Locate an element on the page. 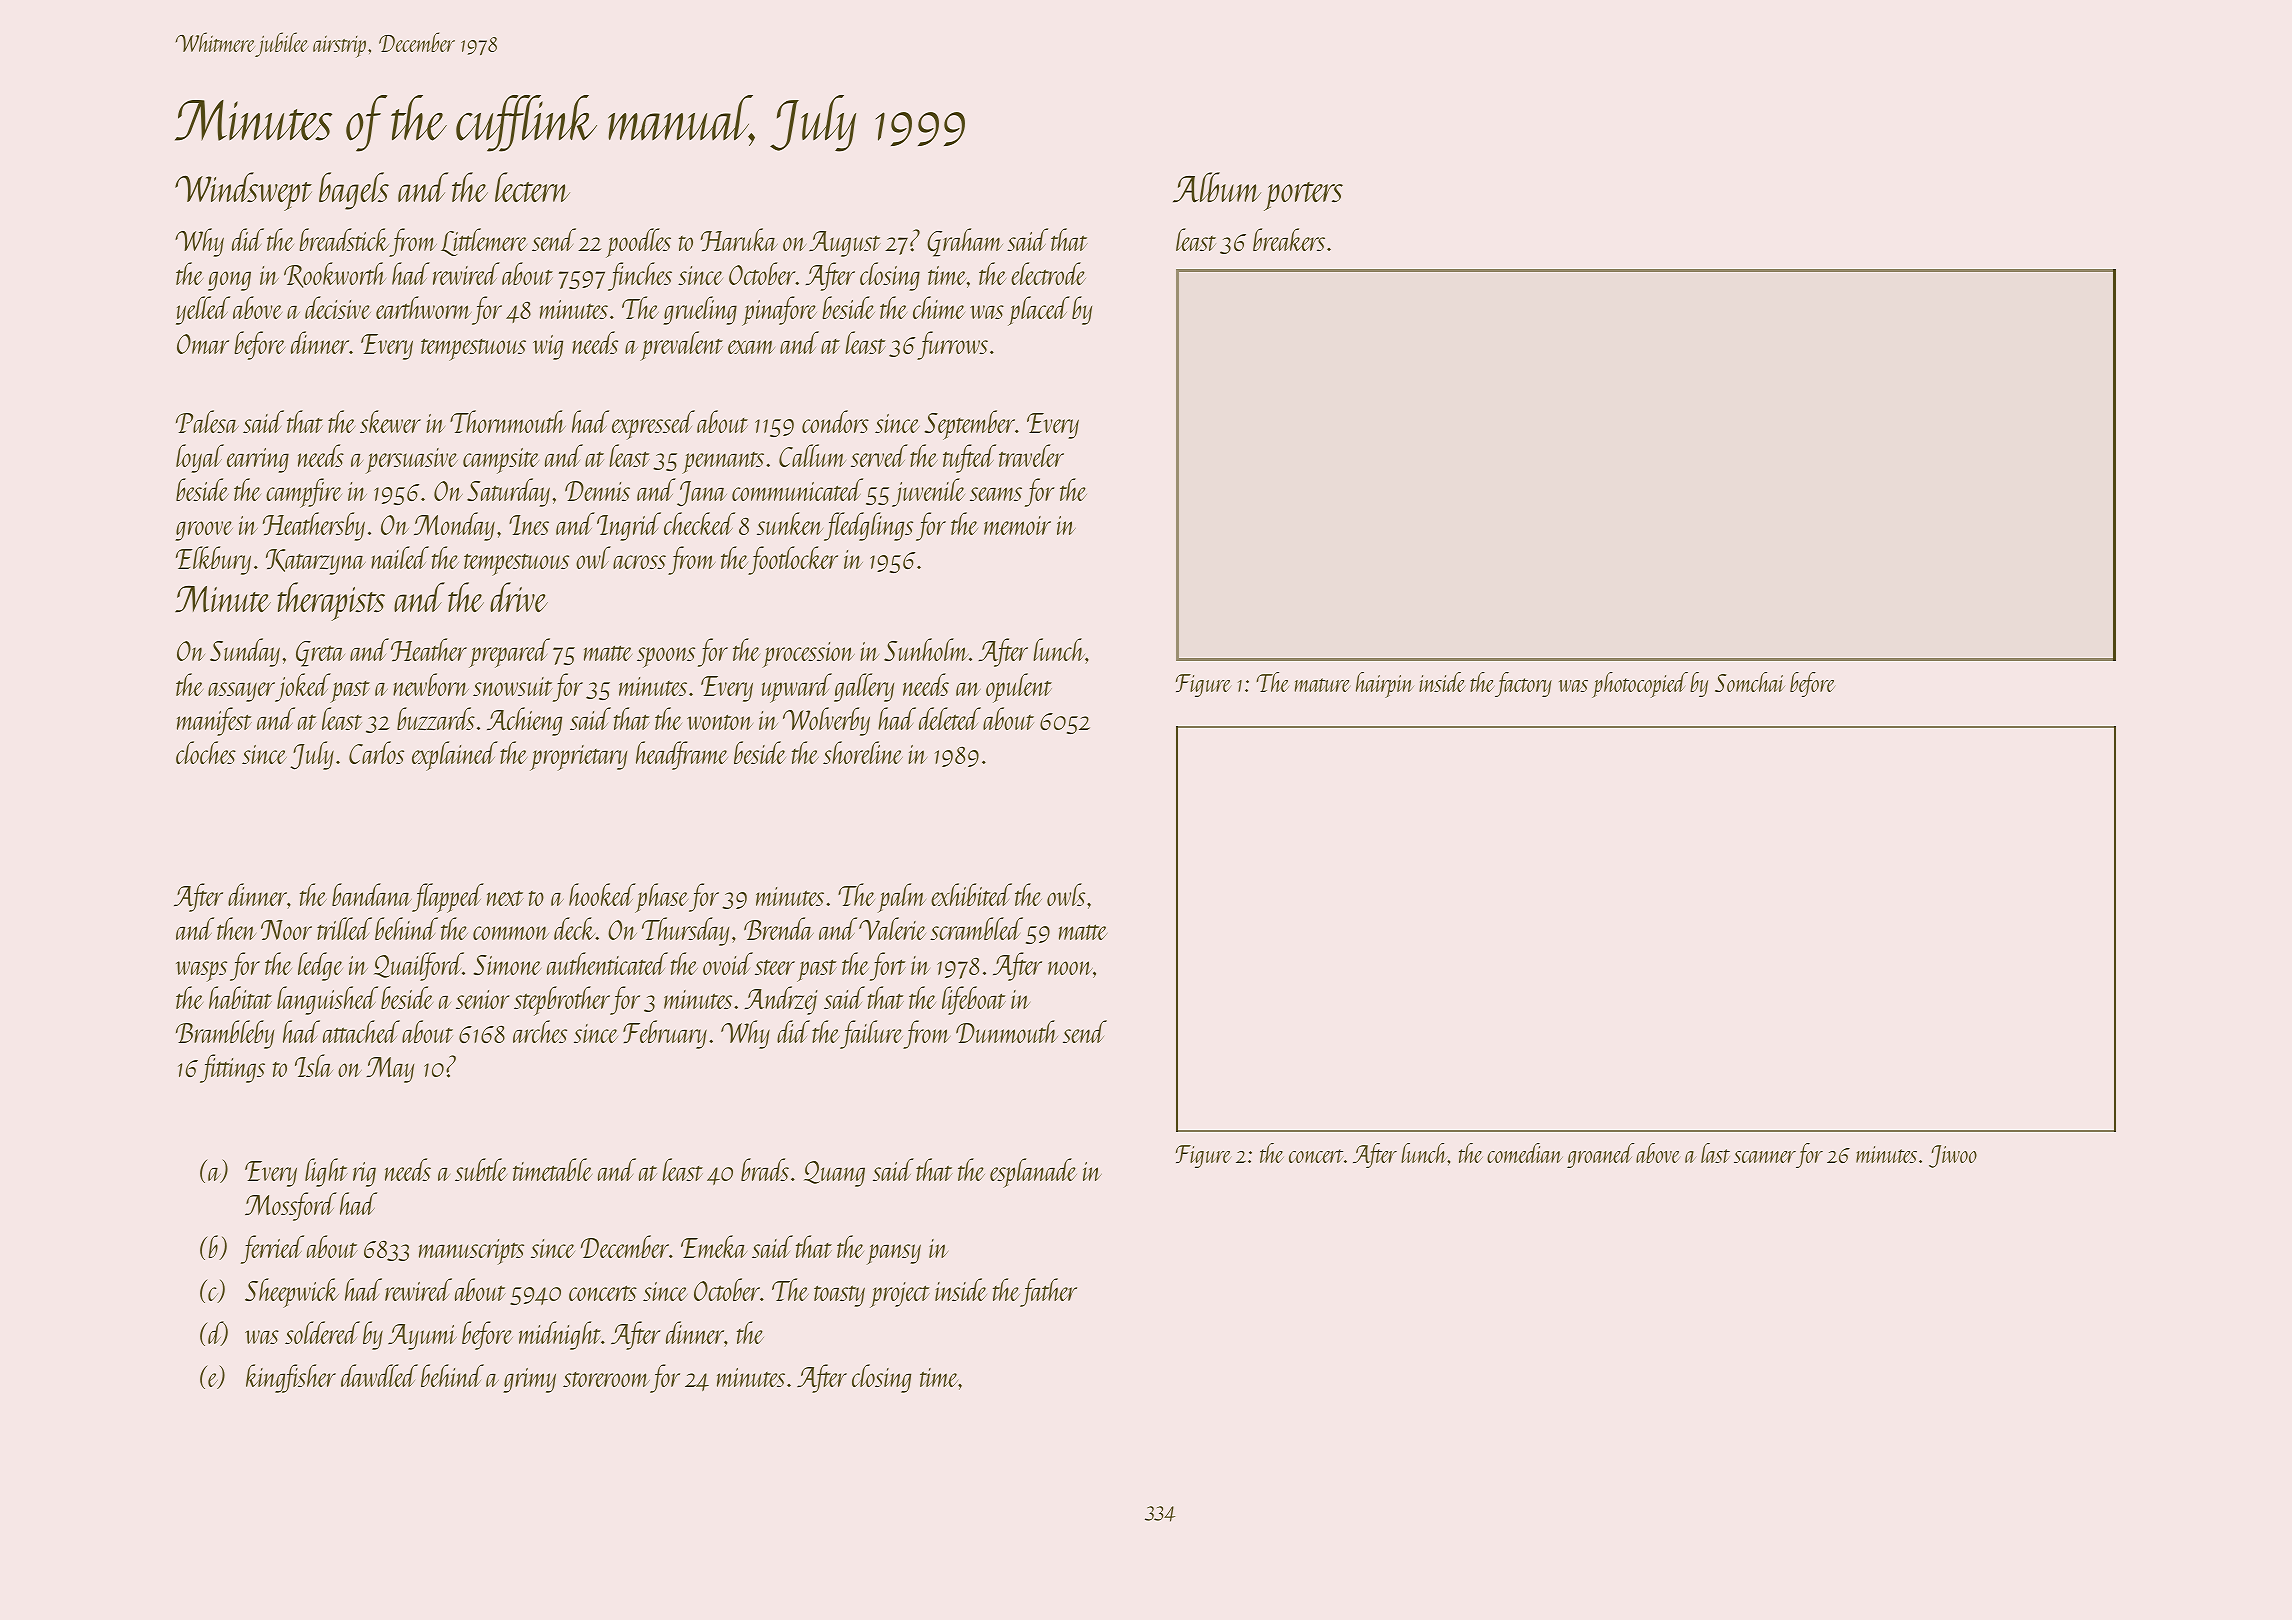 This image has height=1620, width=2292. Quang is located at coordinates (834, 1174).
